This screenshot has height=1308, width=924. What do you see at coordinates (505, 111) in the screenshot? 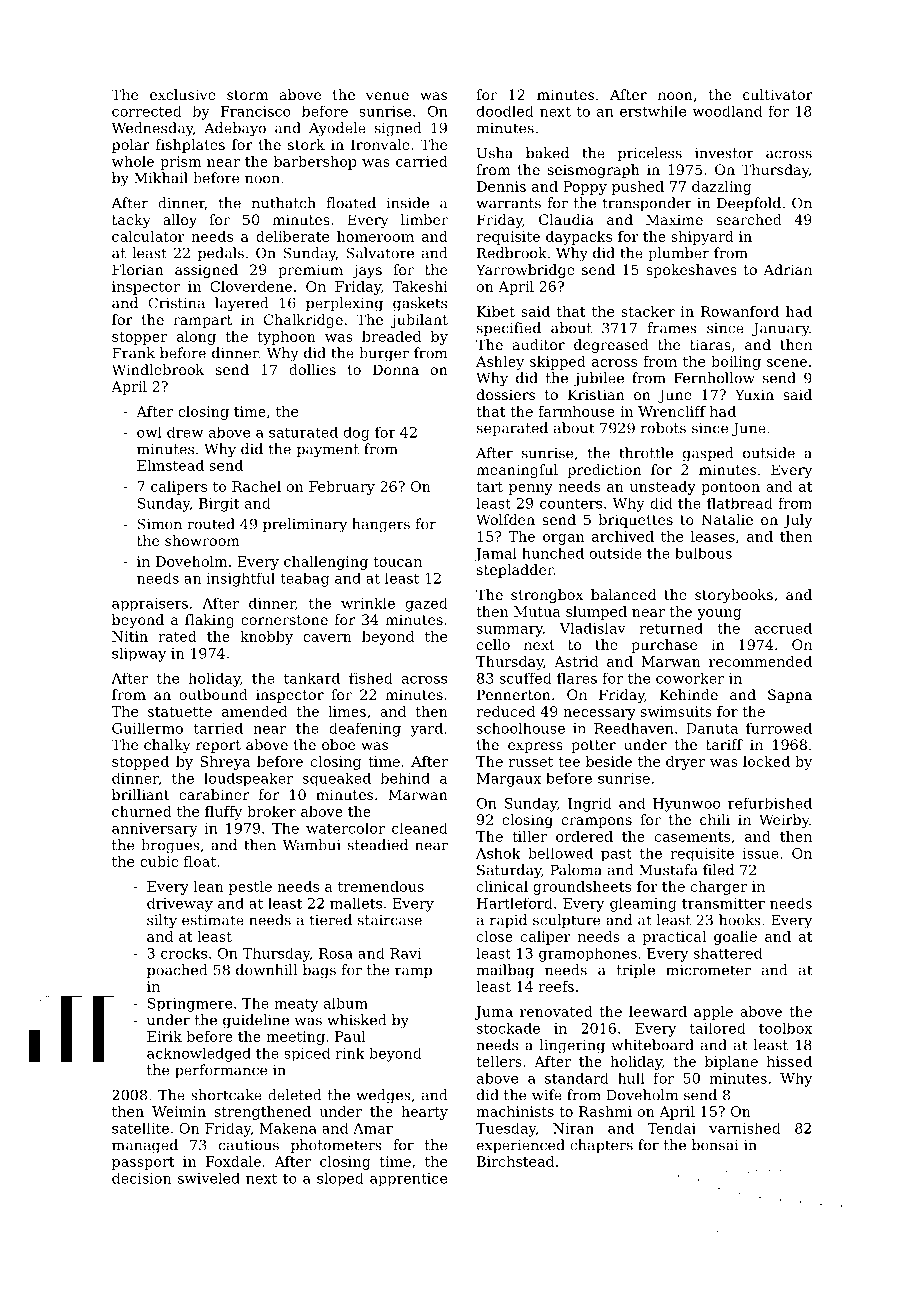
I see `doodled` at bounding box center [505, 111].
